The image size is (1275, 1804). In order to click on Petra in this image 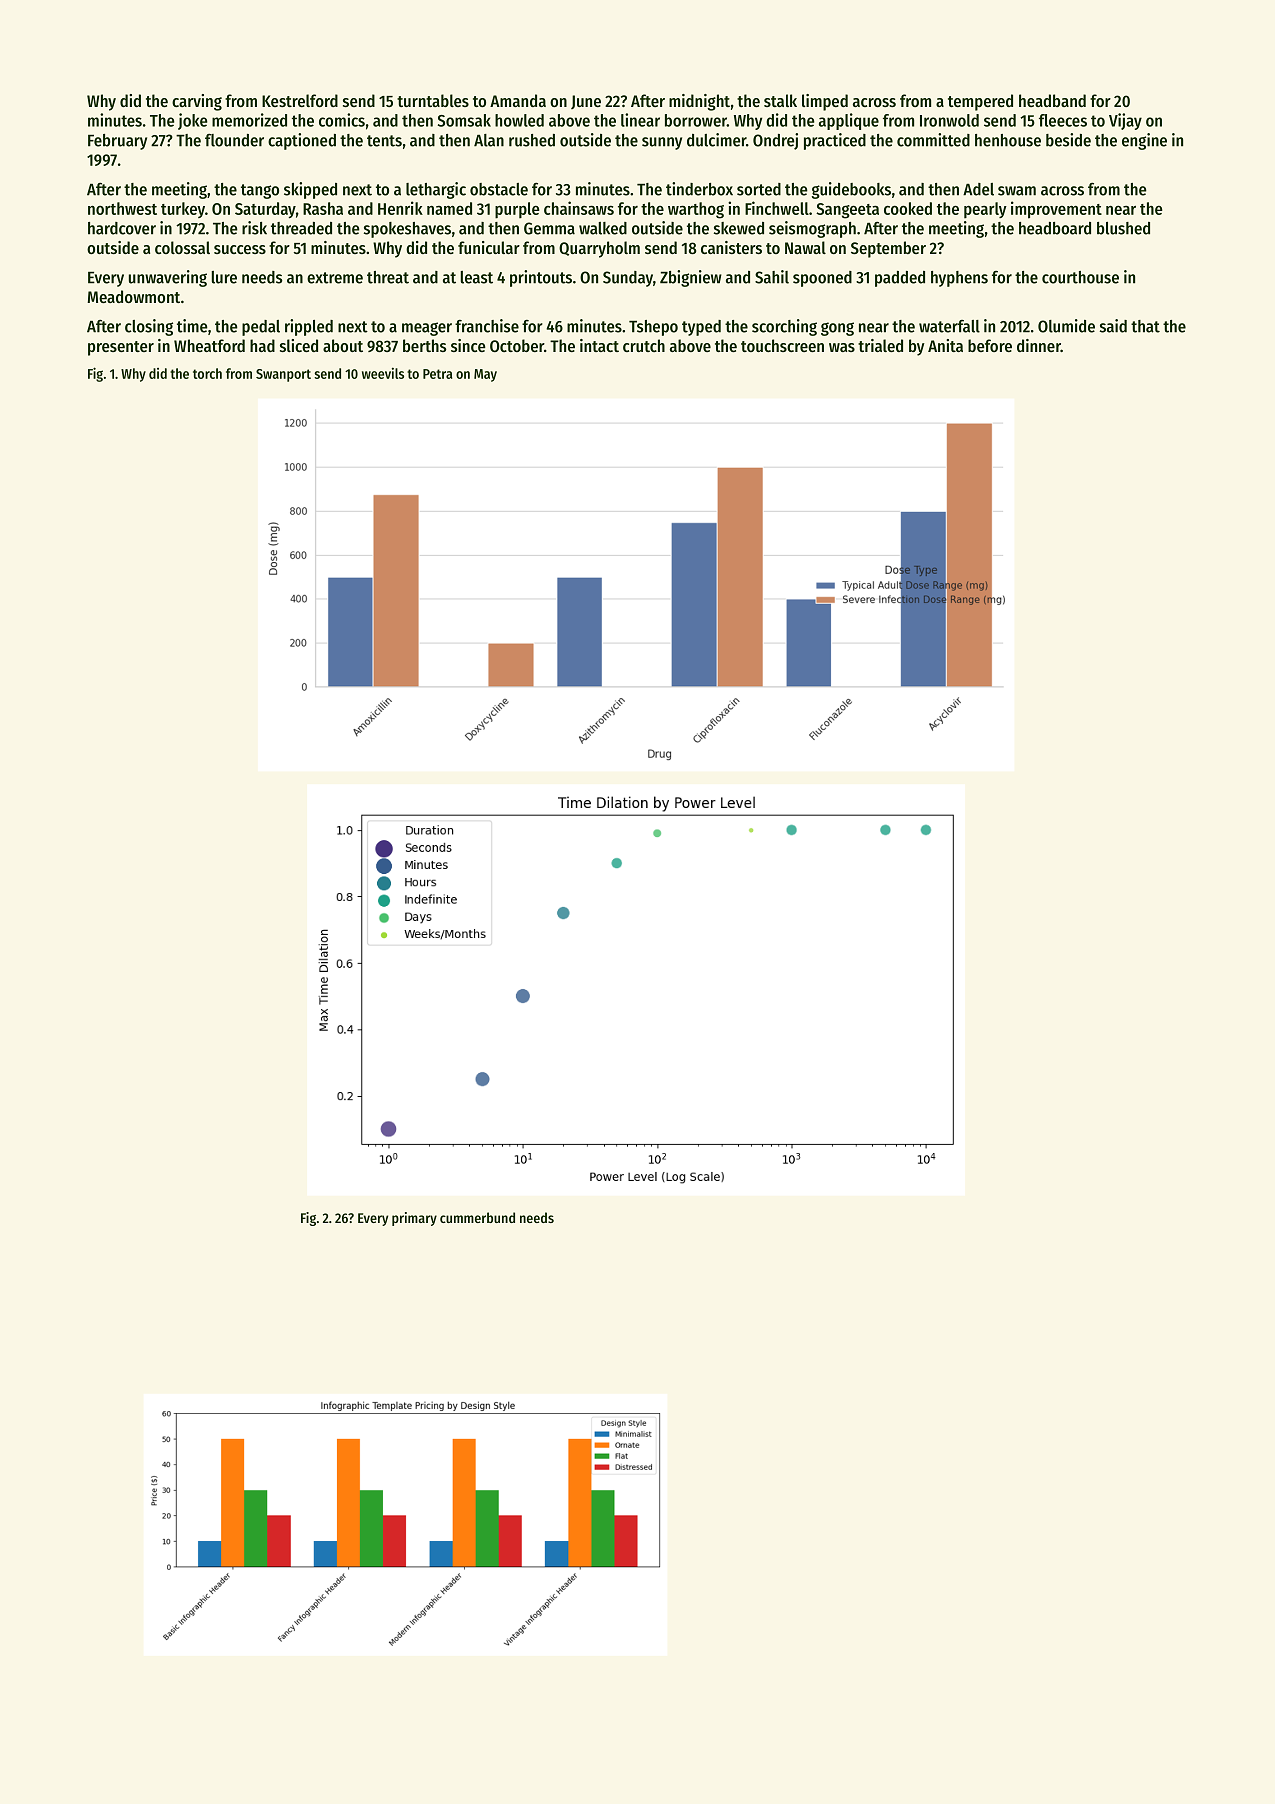, I will do `click(437, 374)`.
